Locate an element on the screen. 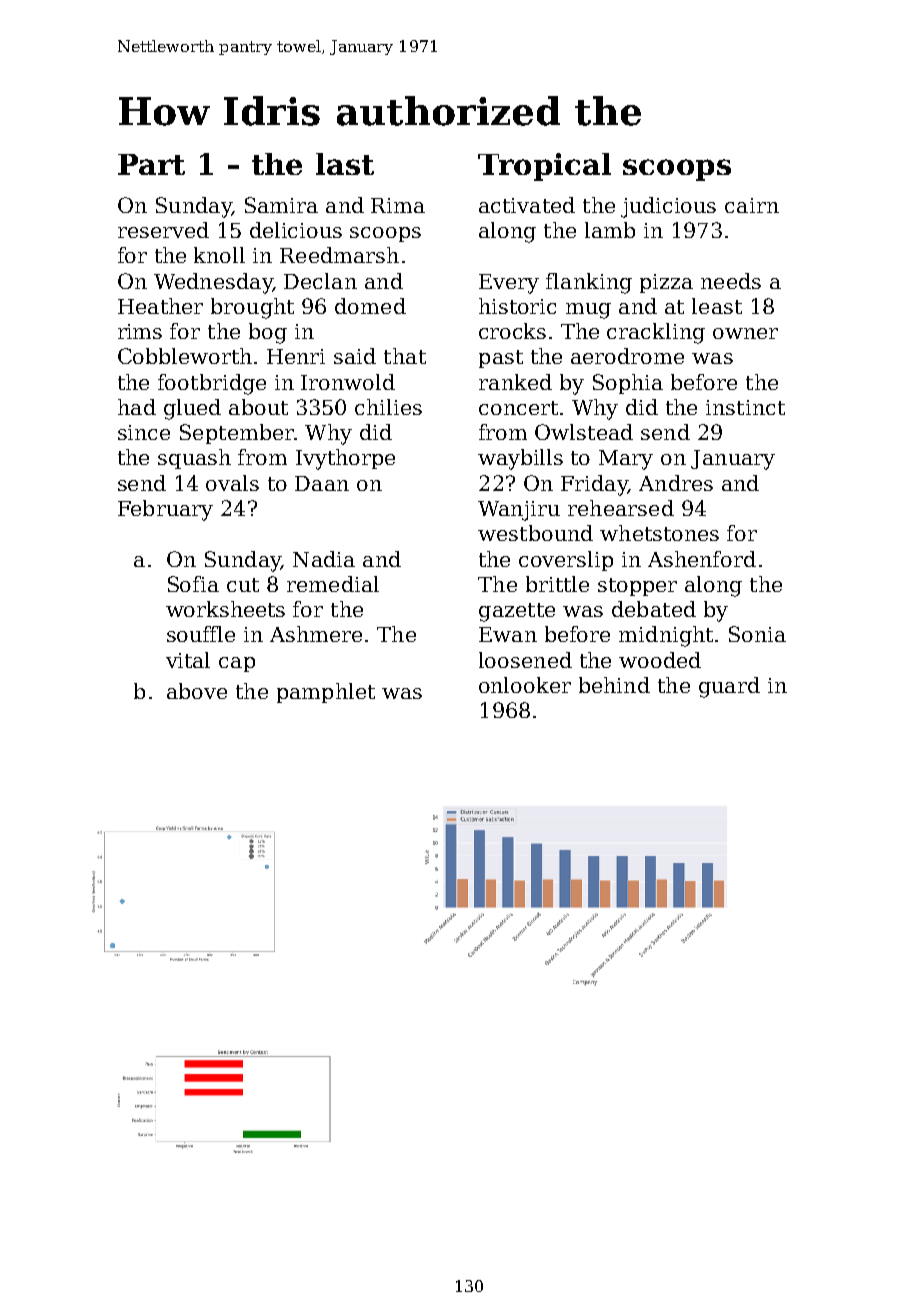  Tropical is located at coordinates (544, 167).
